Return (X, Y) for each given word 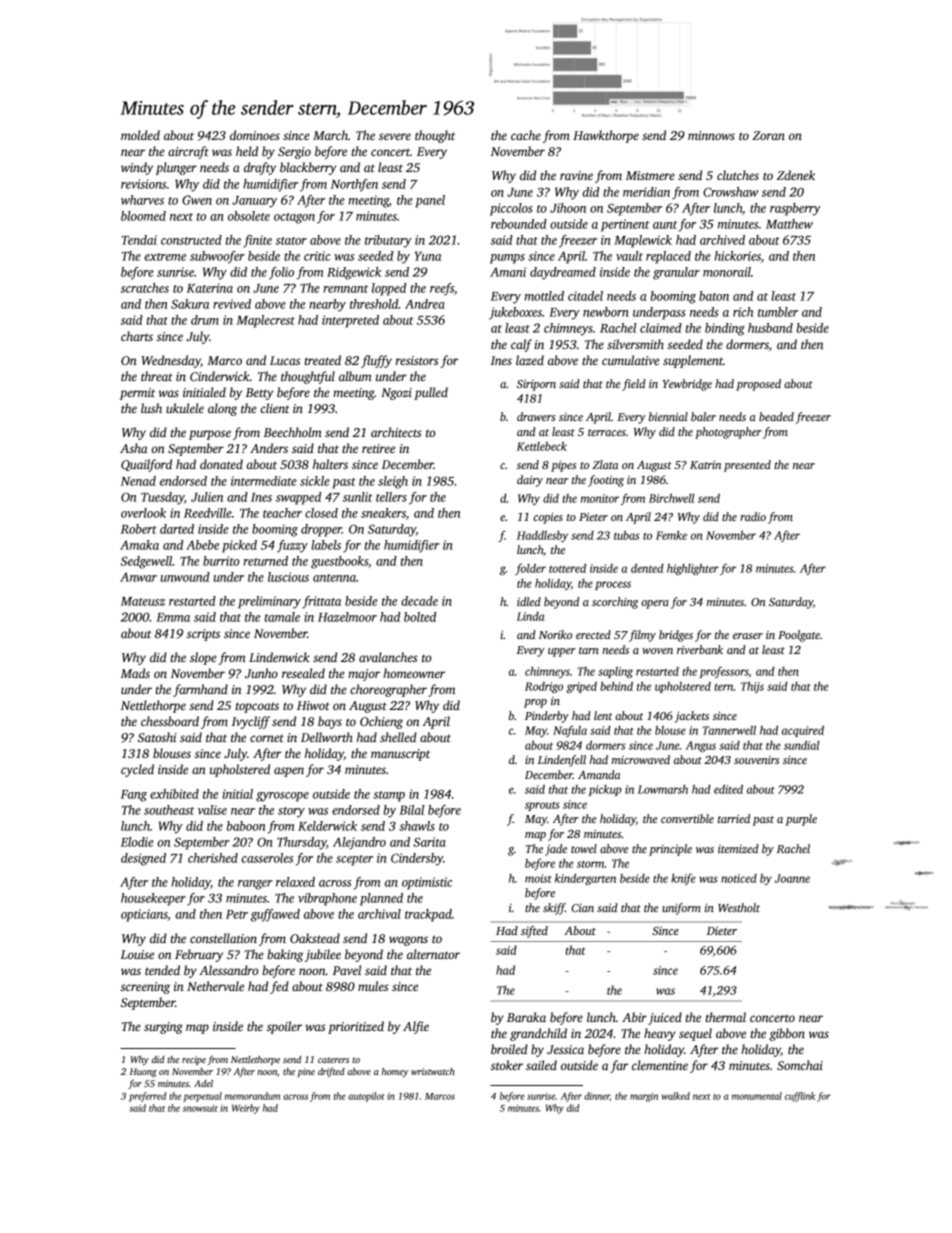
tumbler (778, 312)
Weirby (246, 1109)
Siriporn (536, 385)
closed (321, 513)
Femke (671, 535)
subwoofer (217, 257)
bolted (420, 617)
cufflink (800, 1097)
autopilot (366, 1097)
